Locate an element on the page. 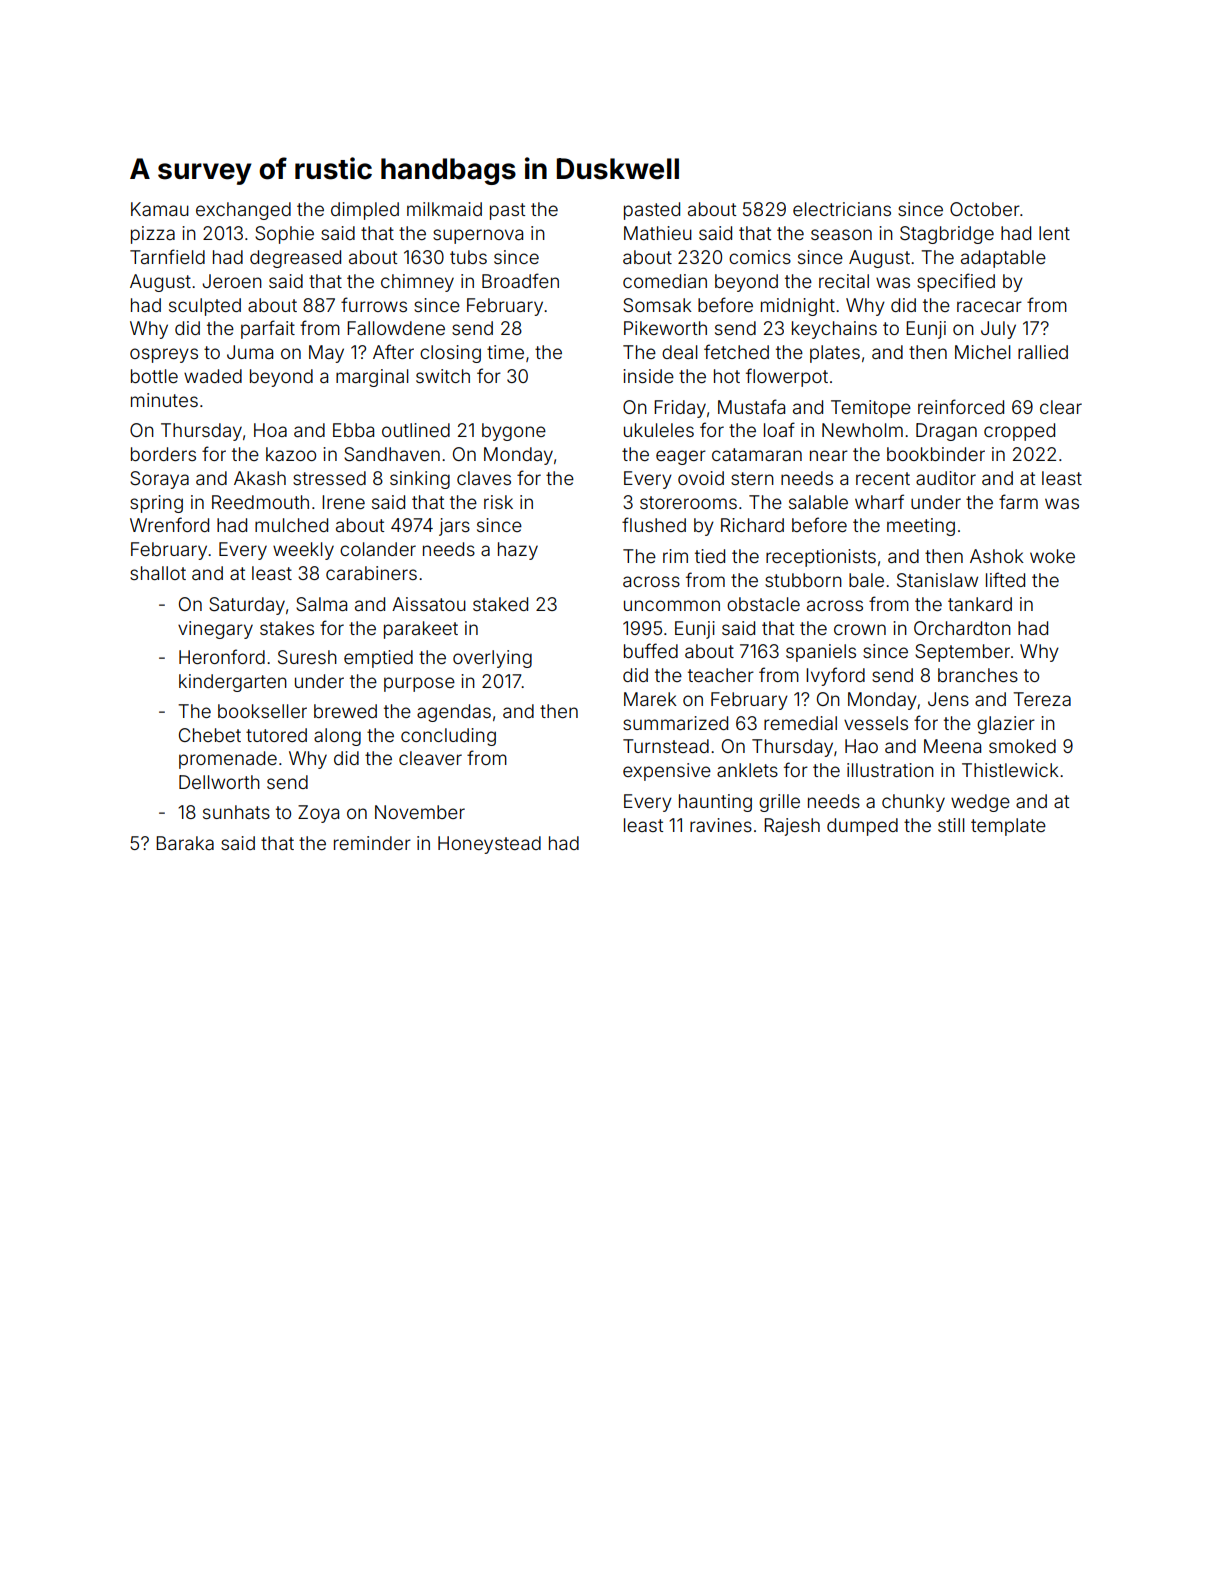  season is located at coordinates (841, 234).
